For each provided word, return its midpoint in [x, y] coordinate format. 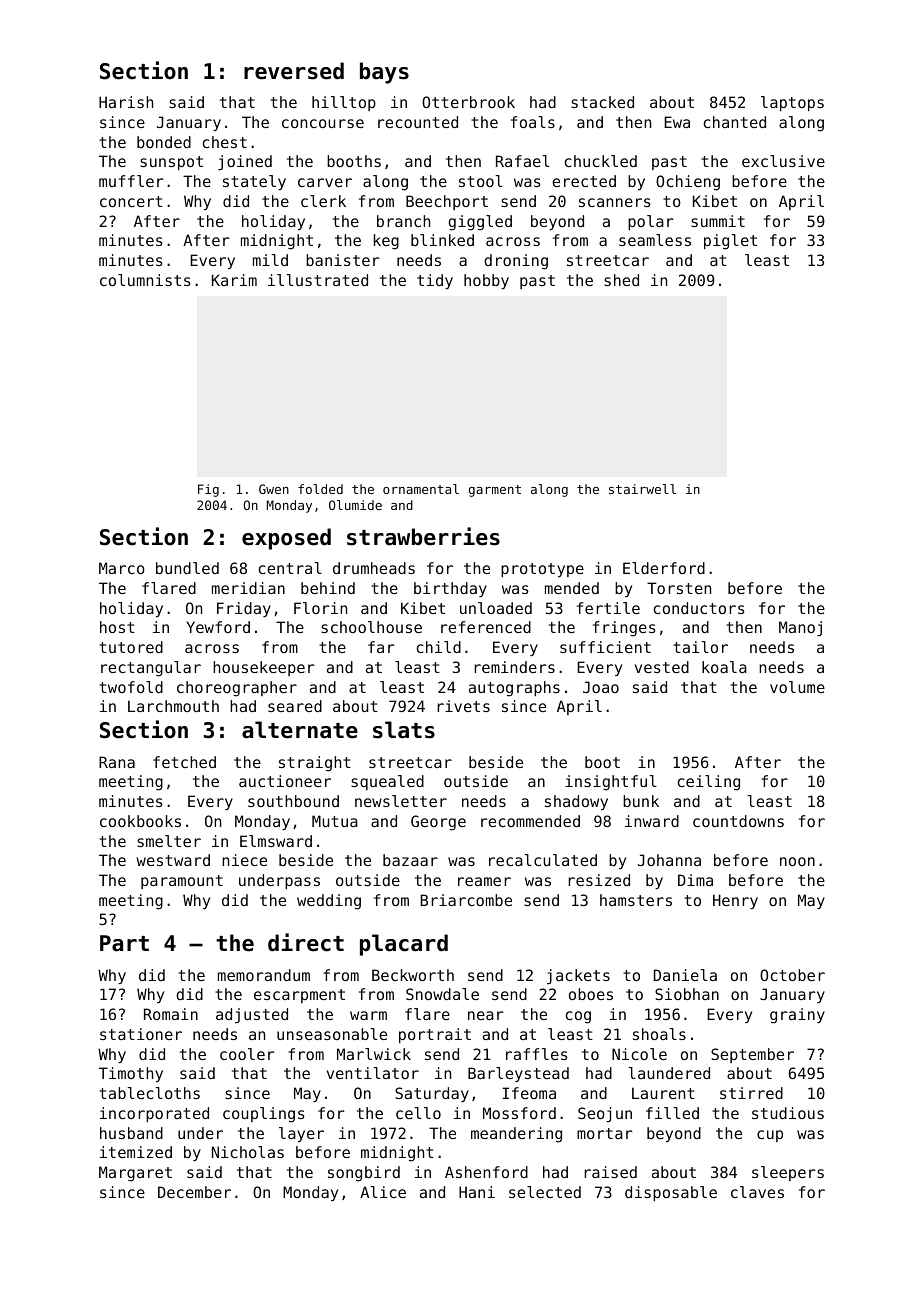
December [194, 1192]
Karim [234, 280]
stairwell [642, 489]
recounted [418, 122]
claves [757, 1192]
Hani [477, 1192]
